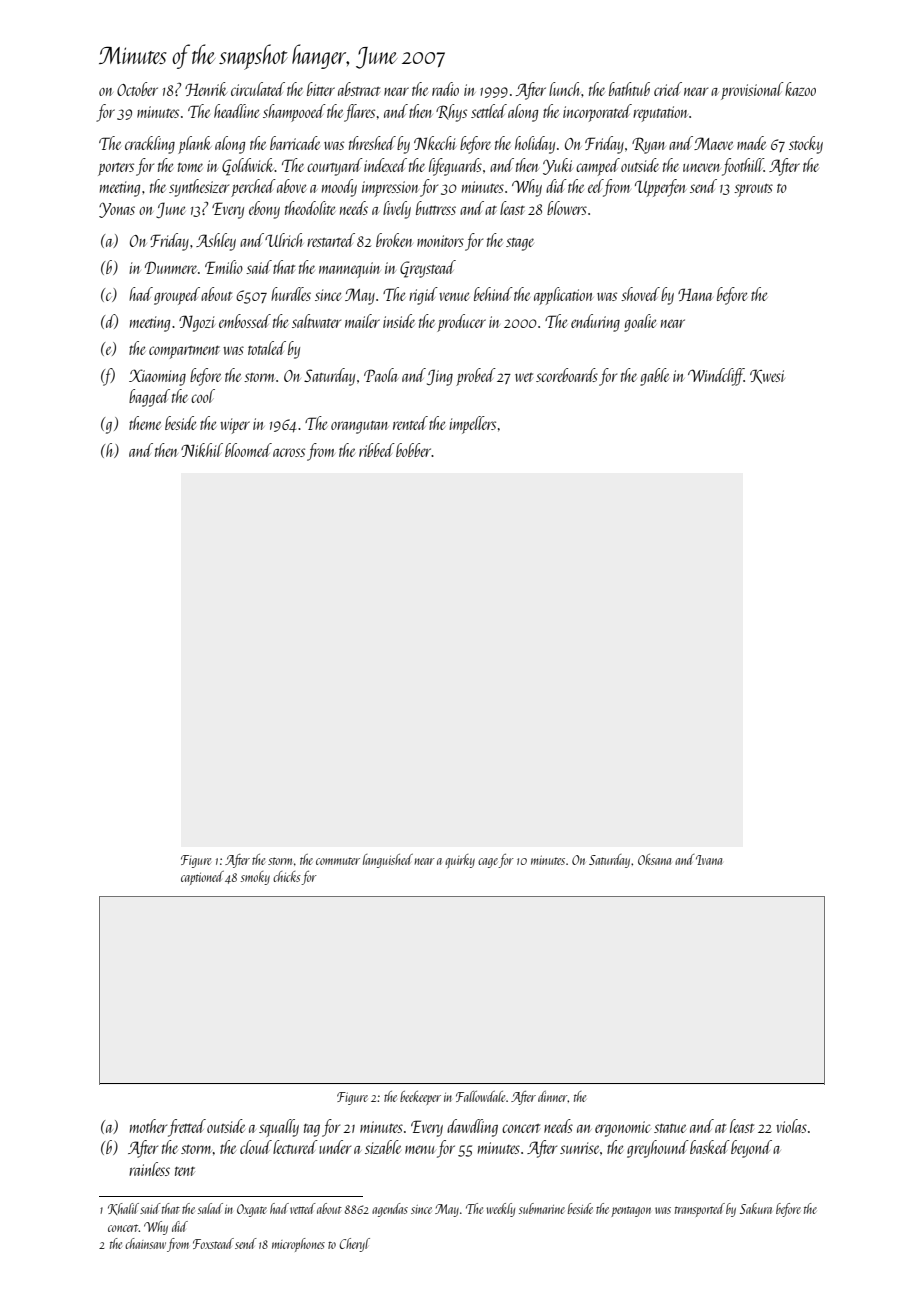  What do you see at coordinates (202, 878) in the document?
I see `captioned` at bounding box center [202, 878].
